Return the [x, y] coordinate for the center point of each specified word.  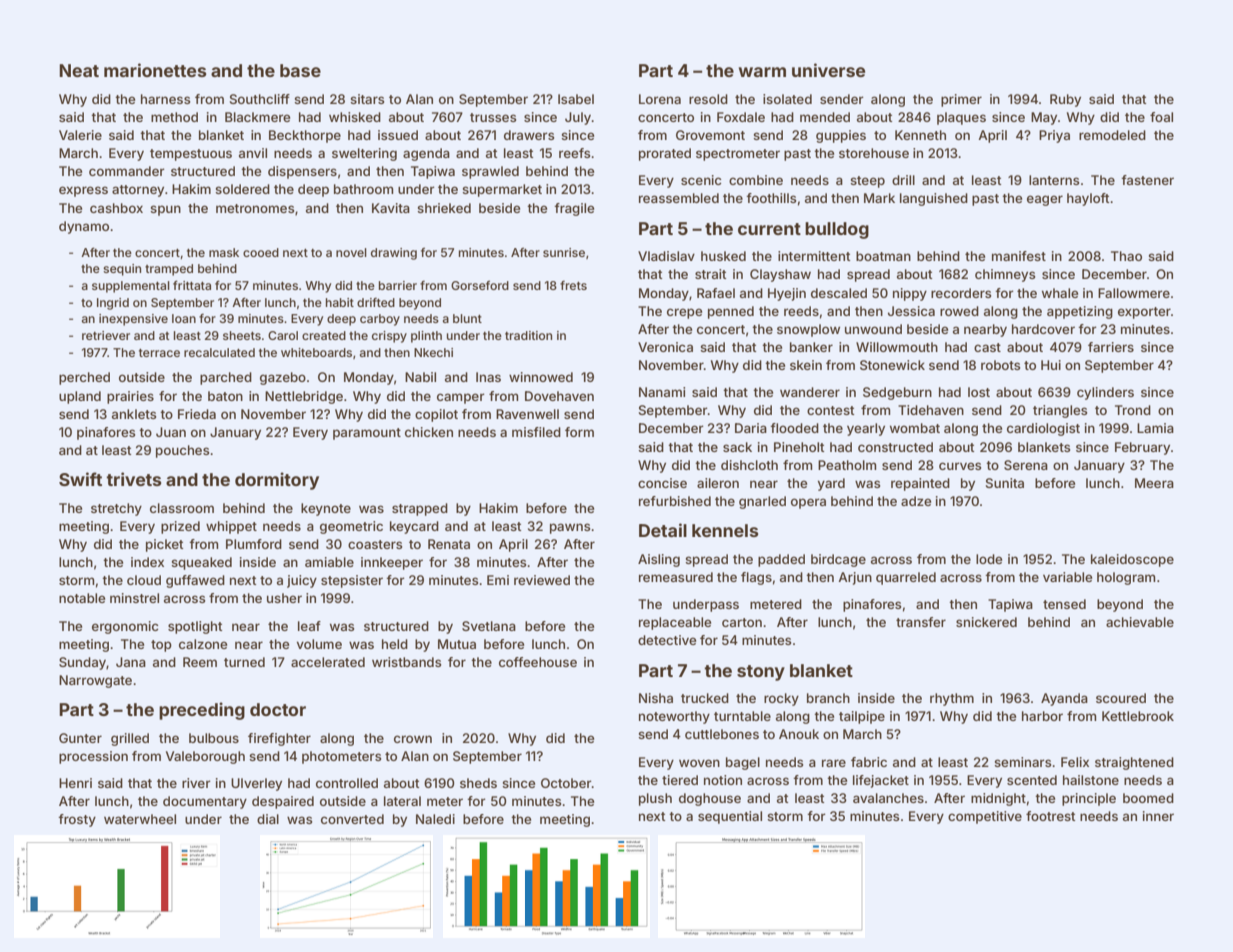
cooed [261, 252]
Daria [751, 428]
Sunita [1005, 483]
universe [828, 70]
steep [867, 182]
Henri [75, 783]
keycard [414, 527]
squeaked [201, 563]
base [300, 70]
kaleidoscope [1132, 560]
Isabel [576, 99]
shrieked [444, 208]
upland [80, 397]
